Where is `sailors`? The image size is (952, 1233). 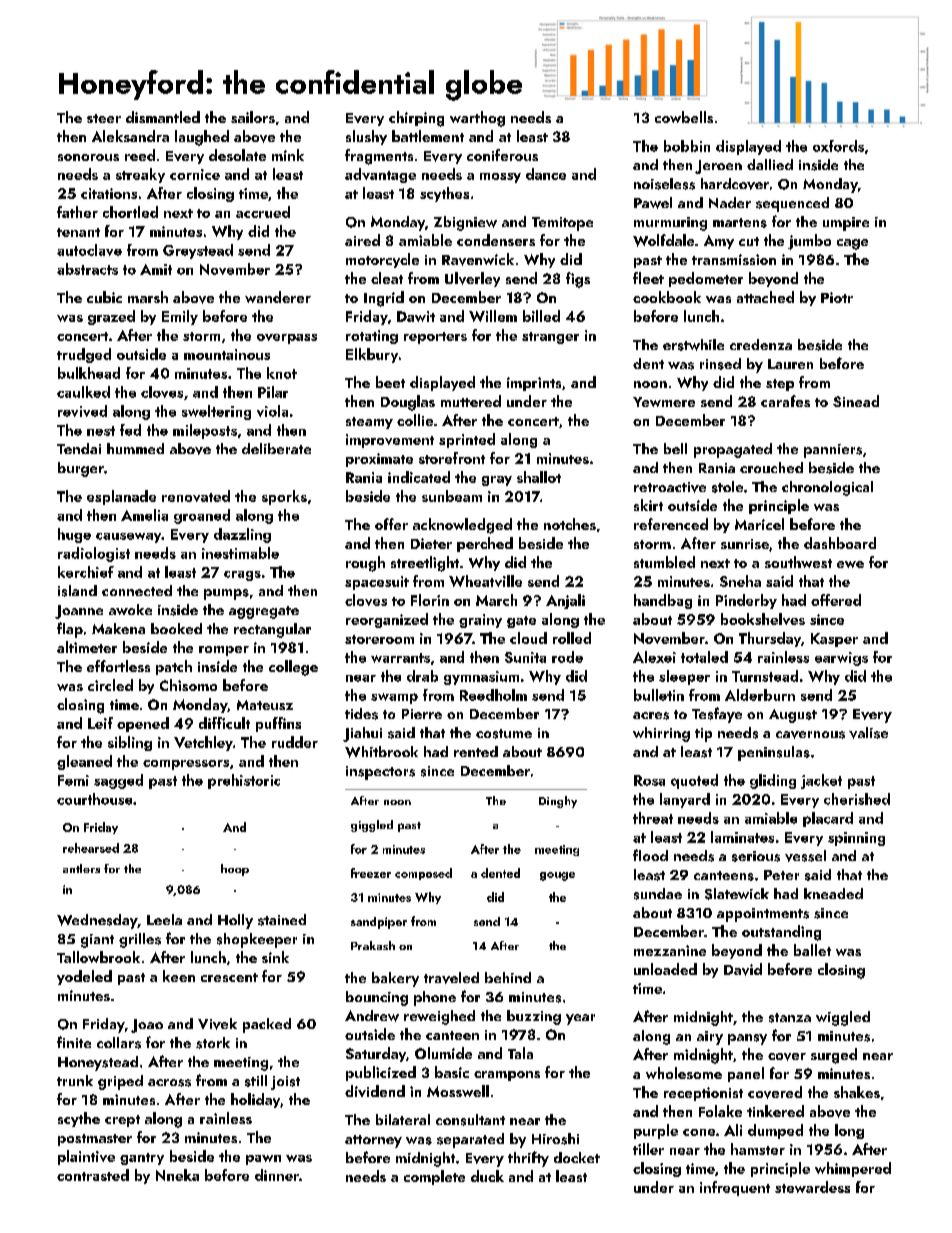
sailors is located at coordinates (253, 117).
